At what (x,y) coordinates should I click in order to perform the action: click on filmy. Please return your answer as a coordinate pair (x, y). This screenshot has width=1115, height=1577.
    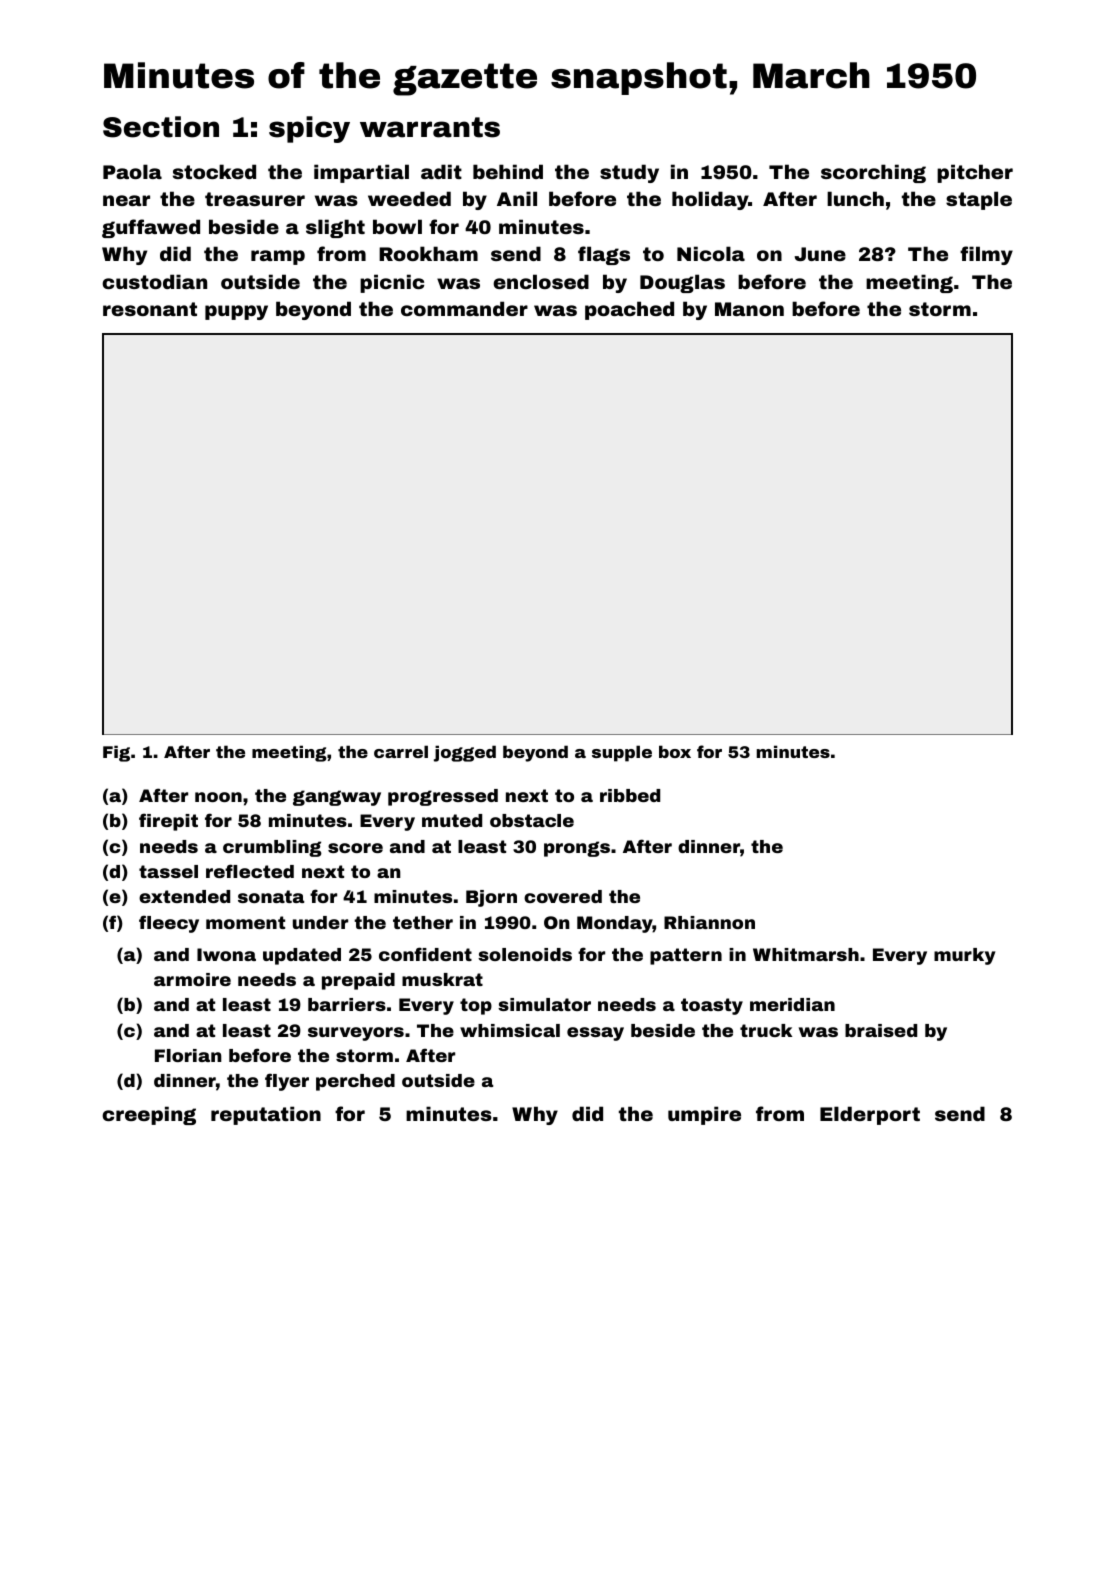
    Looking at the image, I should click on (986, 255).
